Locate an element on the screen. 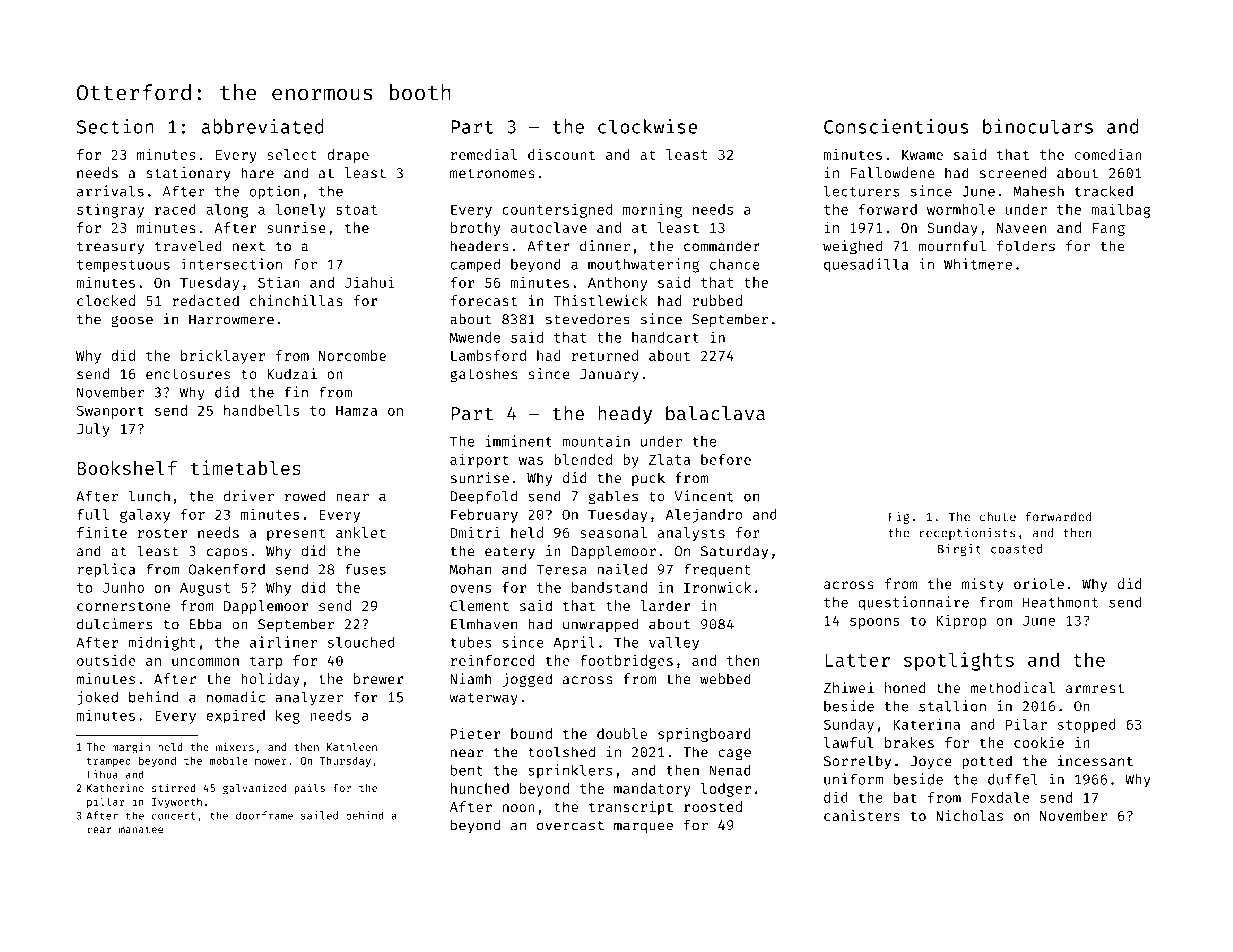 This screenshot has height=952, width=1233. sailed is located at coordinates (319, 815).
